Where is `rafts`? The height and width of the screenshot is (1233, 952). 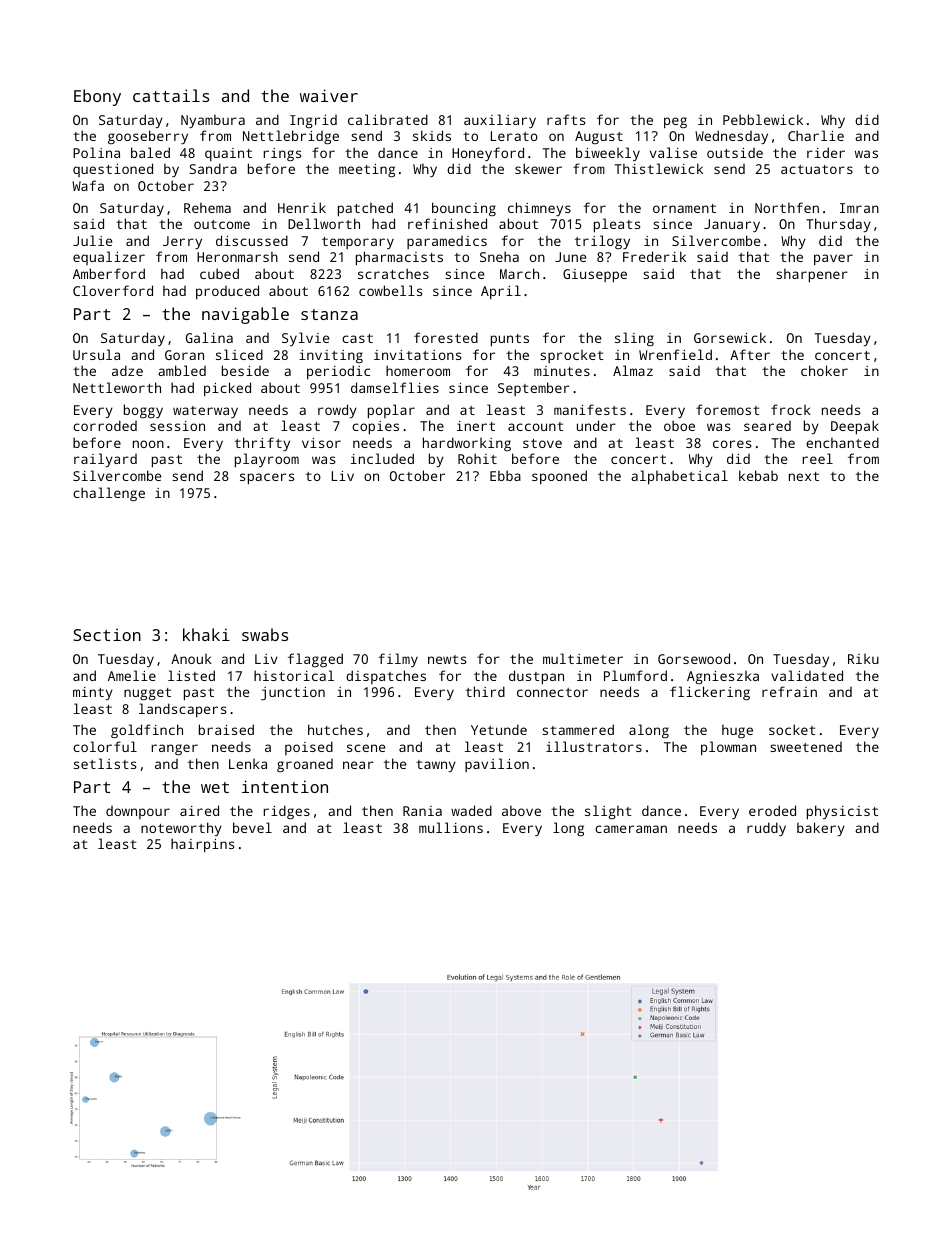 rafts is located at coordinates (566, 119).
